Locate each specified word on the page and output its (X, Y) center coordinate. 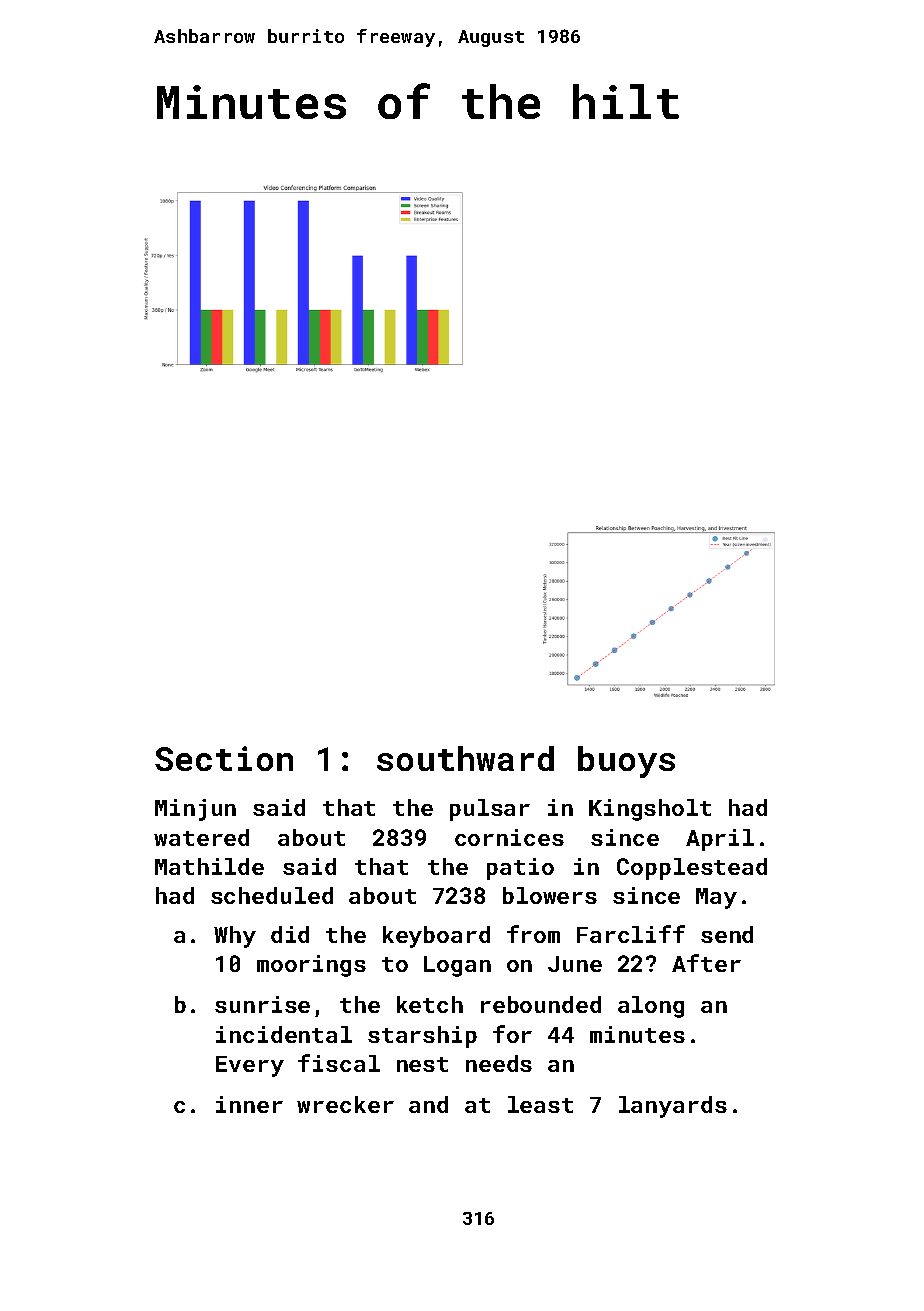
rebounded (541, 1004)
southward (465, 758)
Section (224, 758)
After (706, 963)
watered (201, 837)
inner (249, 1104)
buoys (626, 762)
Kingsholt (650, 810)
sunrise (262, 1004)
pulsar (490, 810)
